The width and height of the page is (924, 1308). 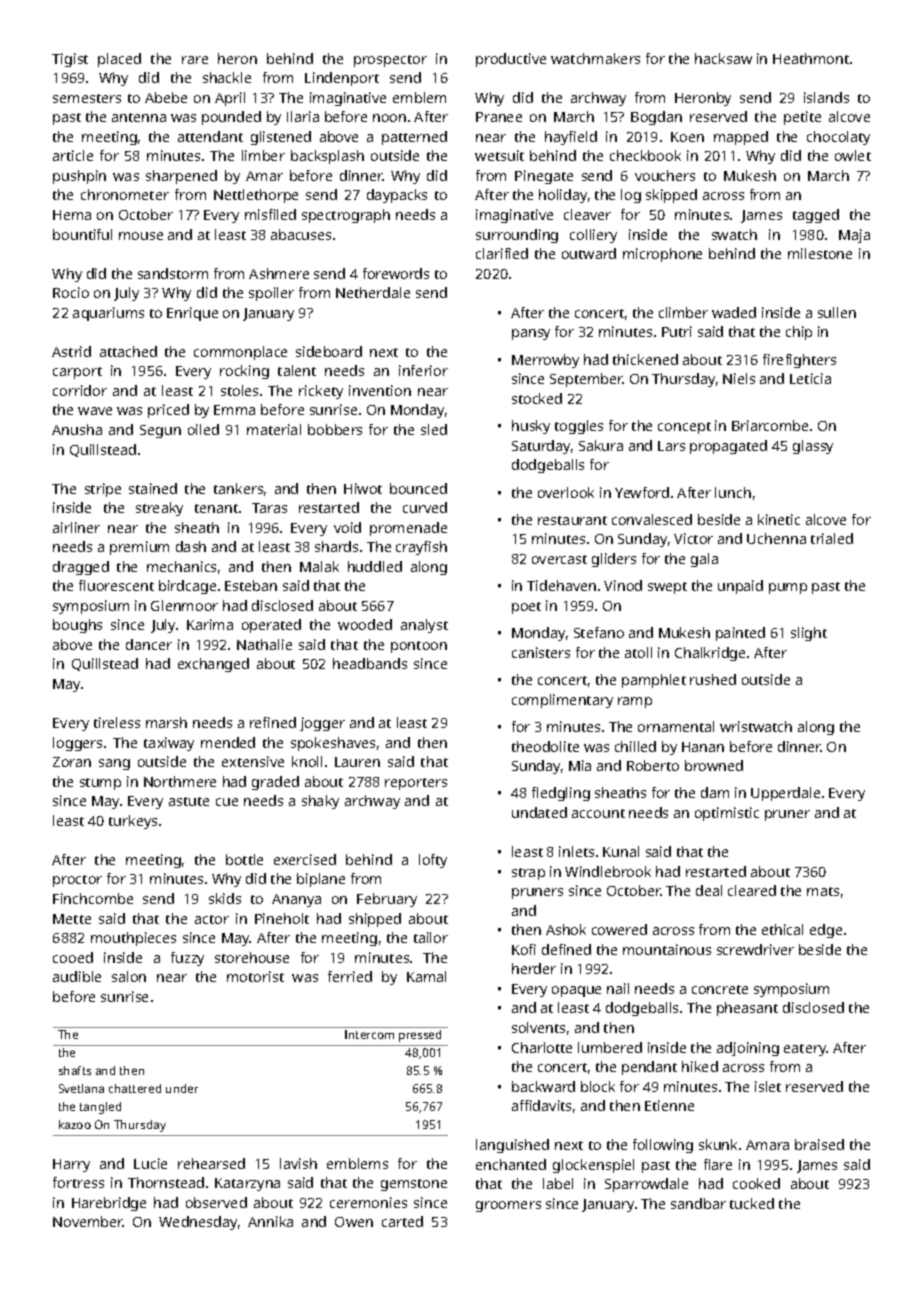 What do you see at coordinates (129, 976) in the page?
I see `salon` at bounding box center [129, 976].
